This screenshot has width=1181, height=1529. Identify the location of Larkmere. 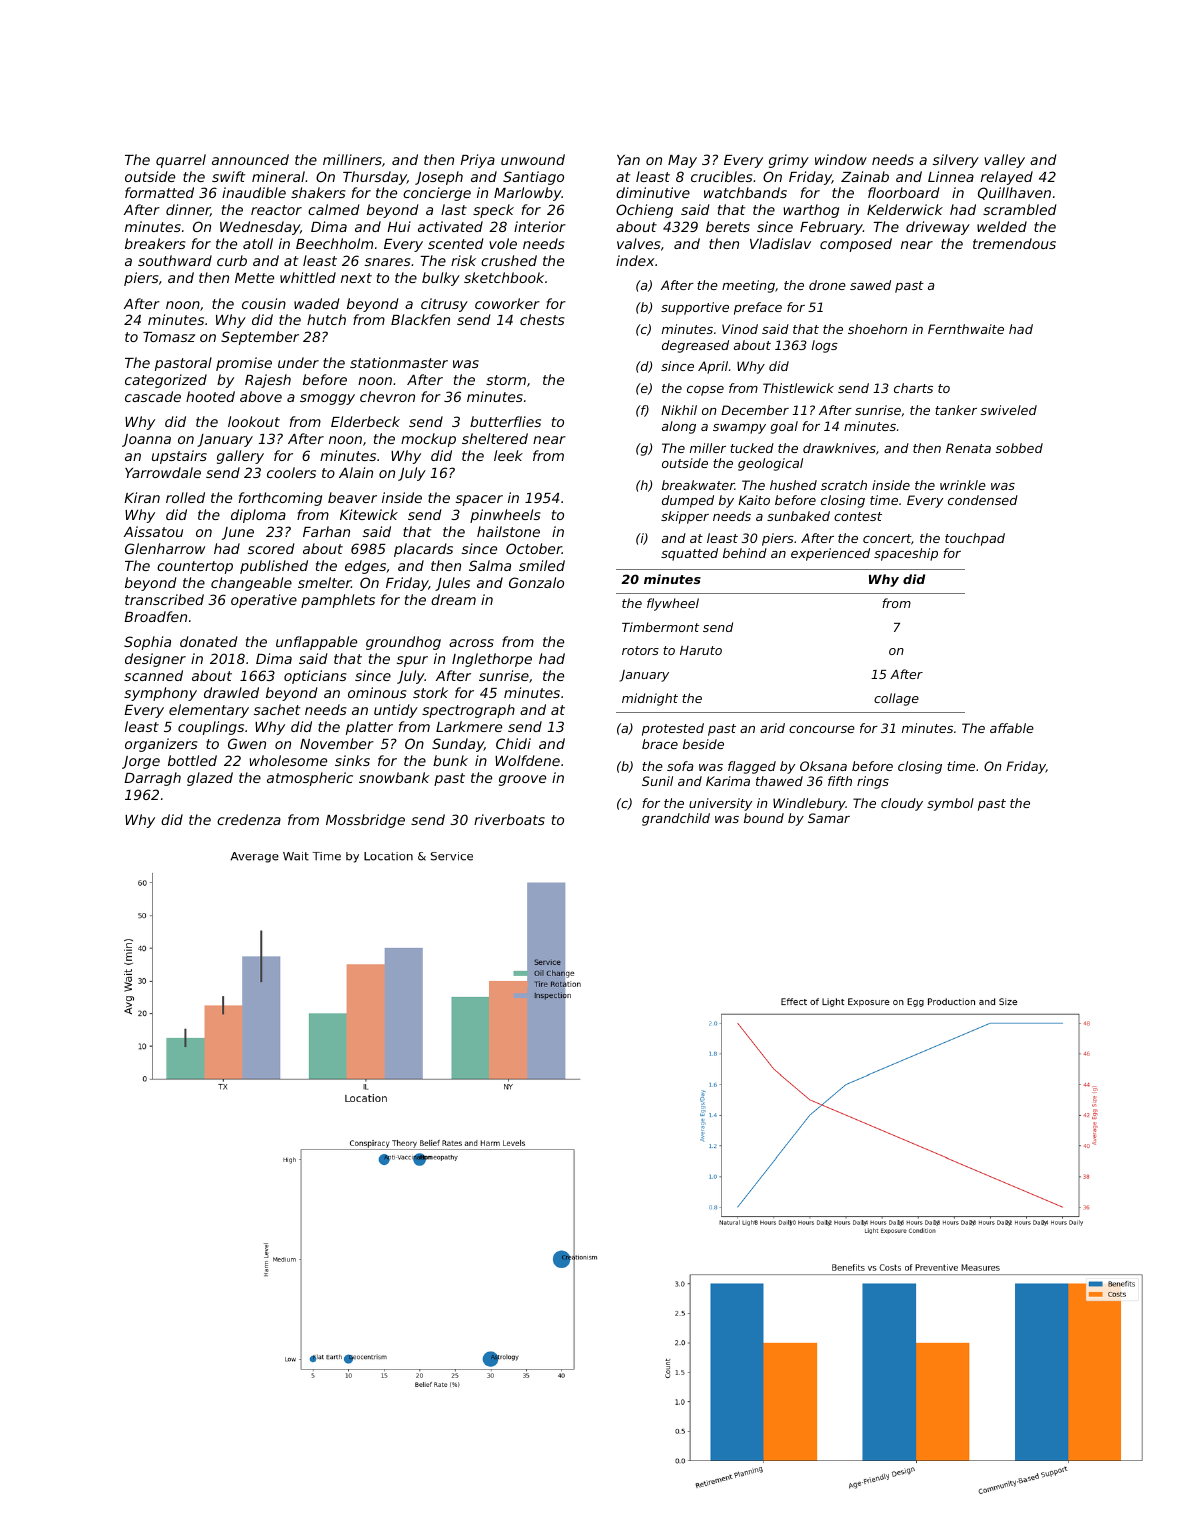
(469, 726).
